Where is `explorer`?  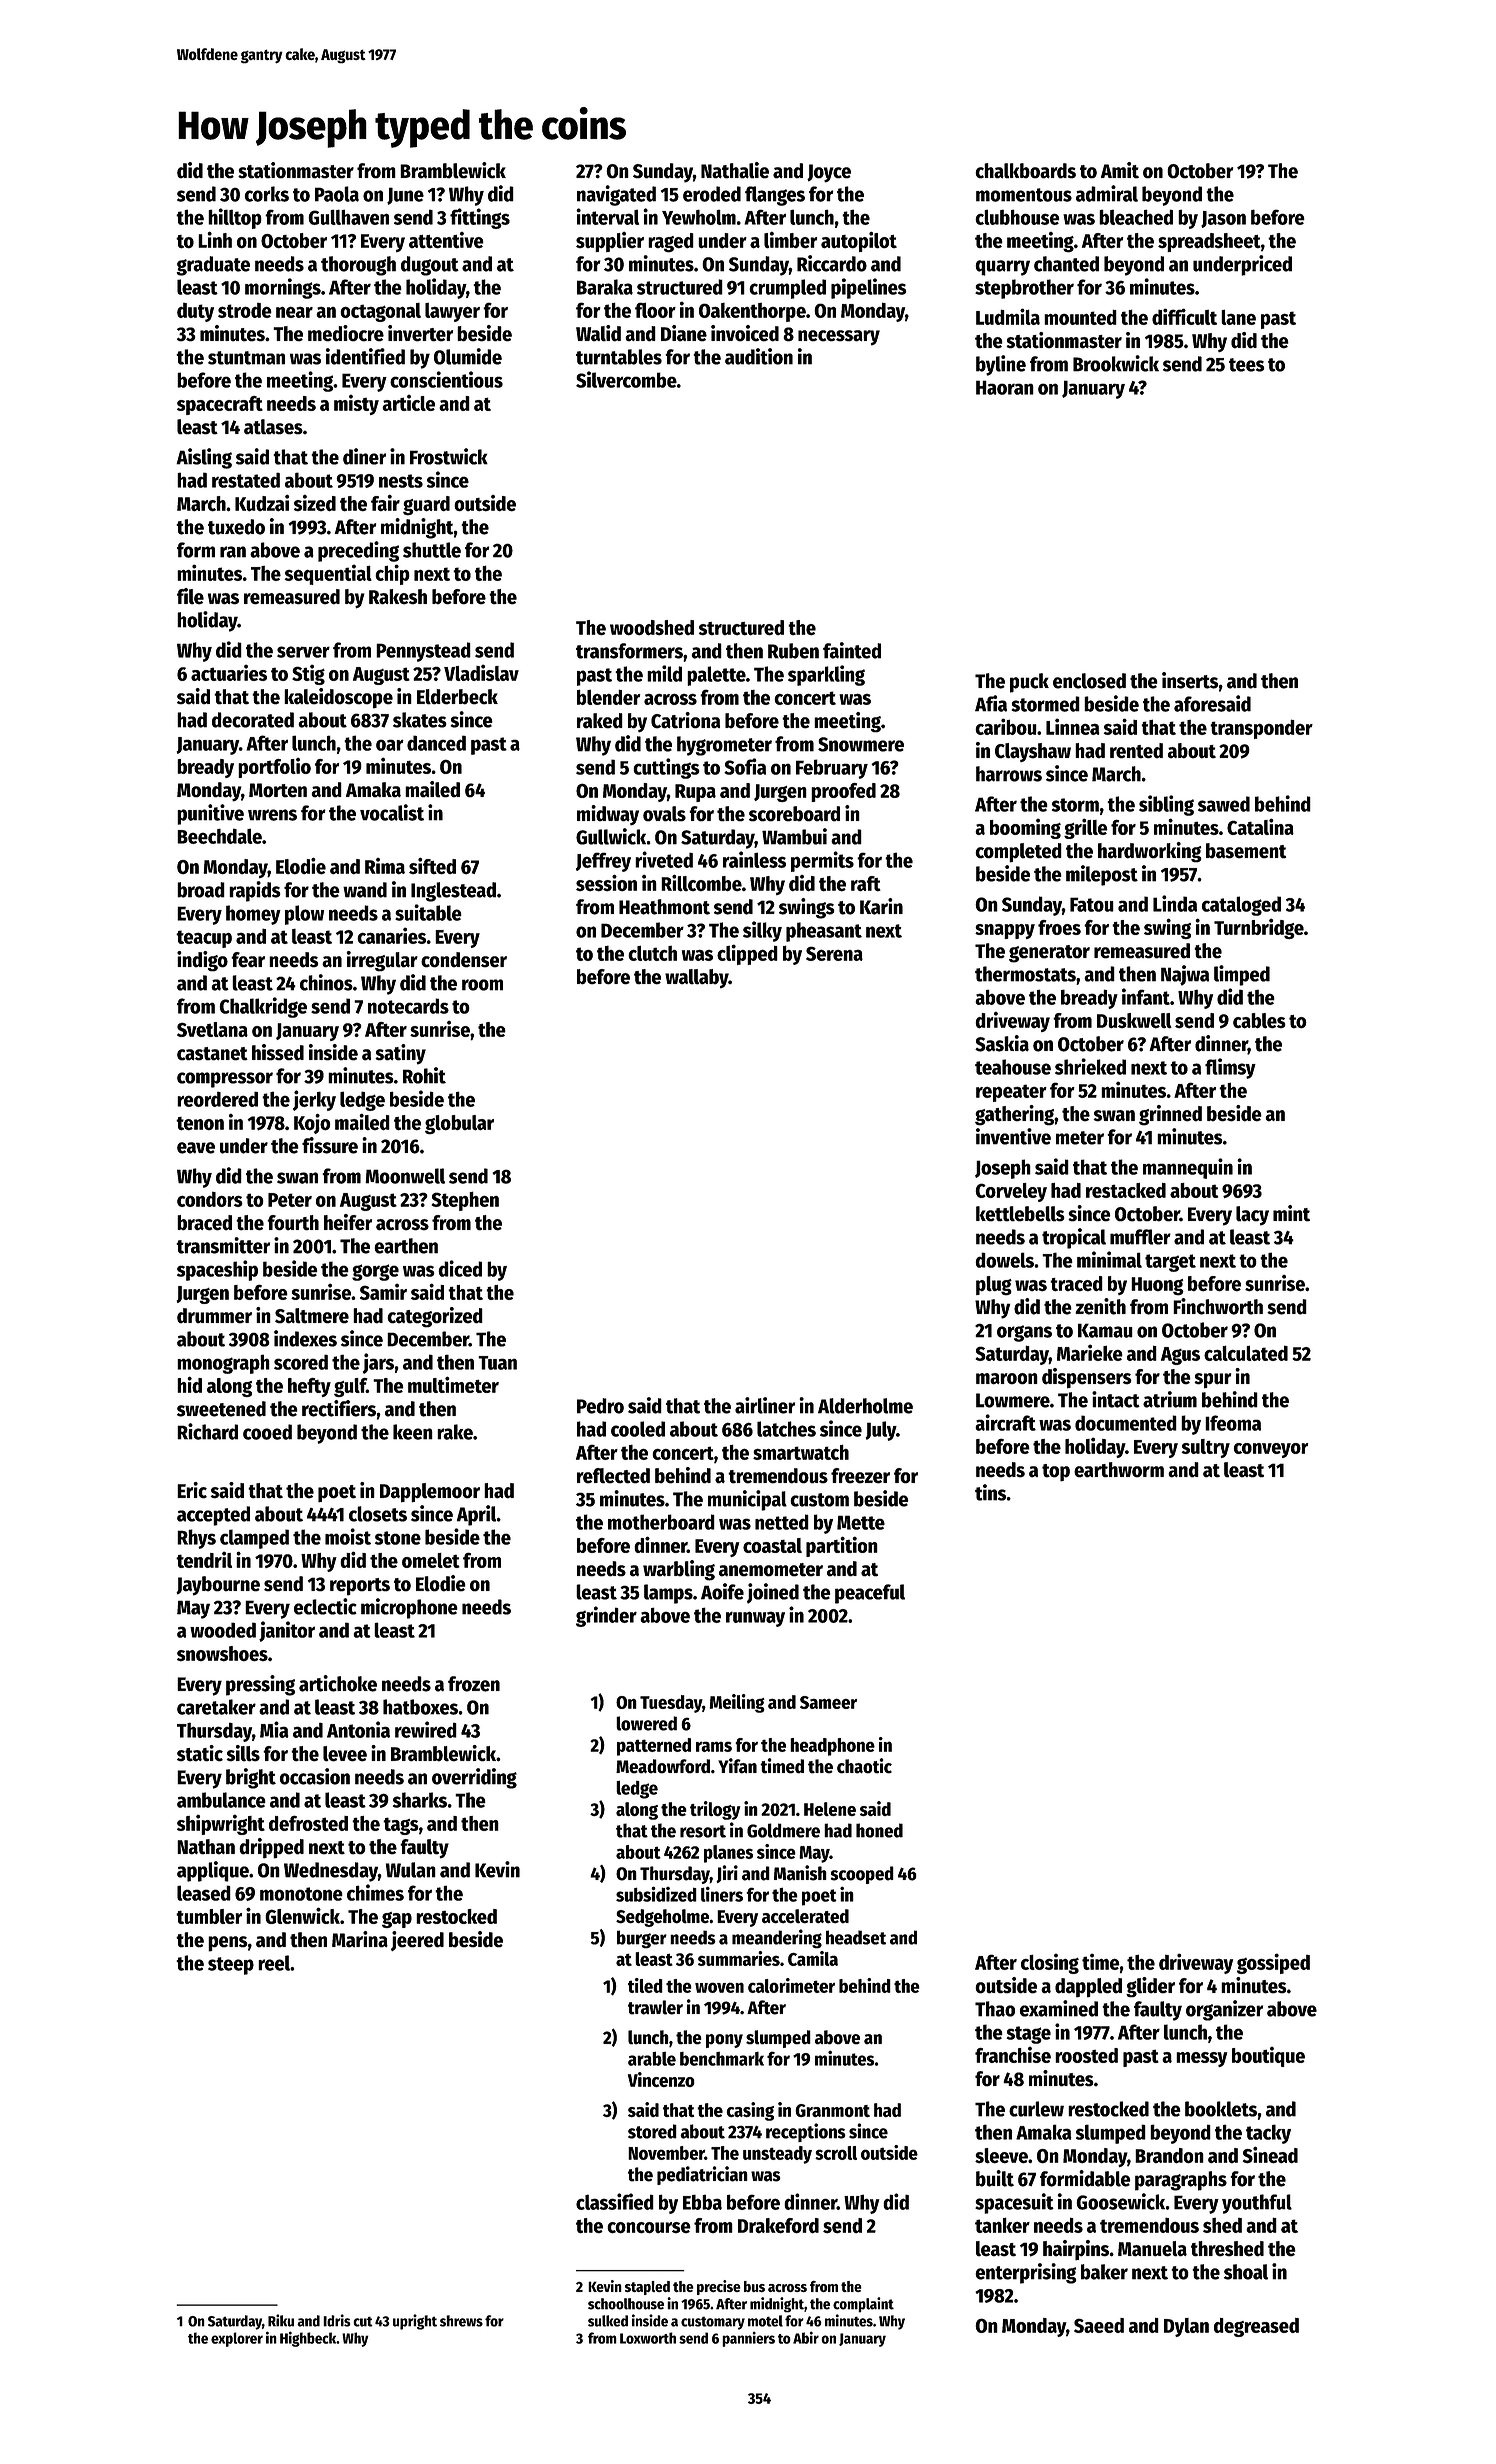
explorer is located at coordinates (237, 2339).
